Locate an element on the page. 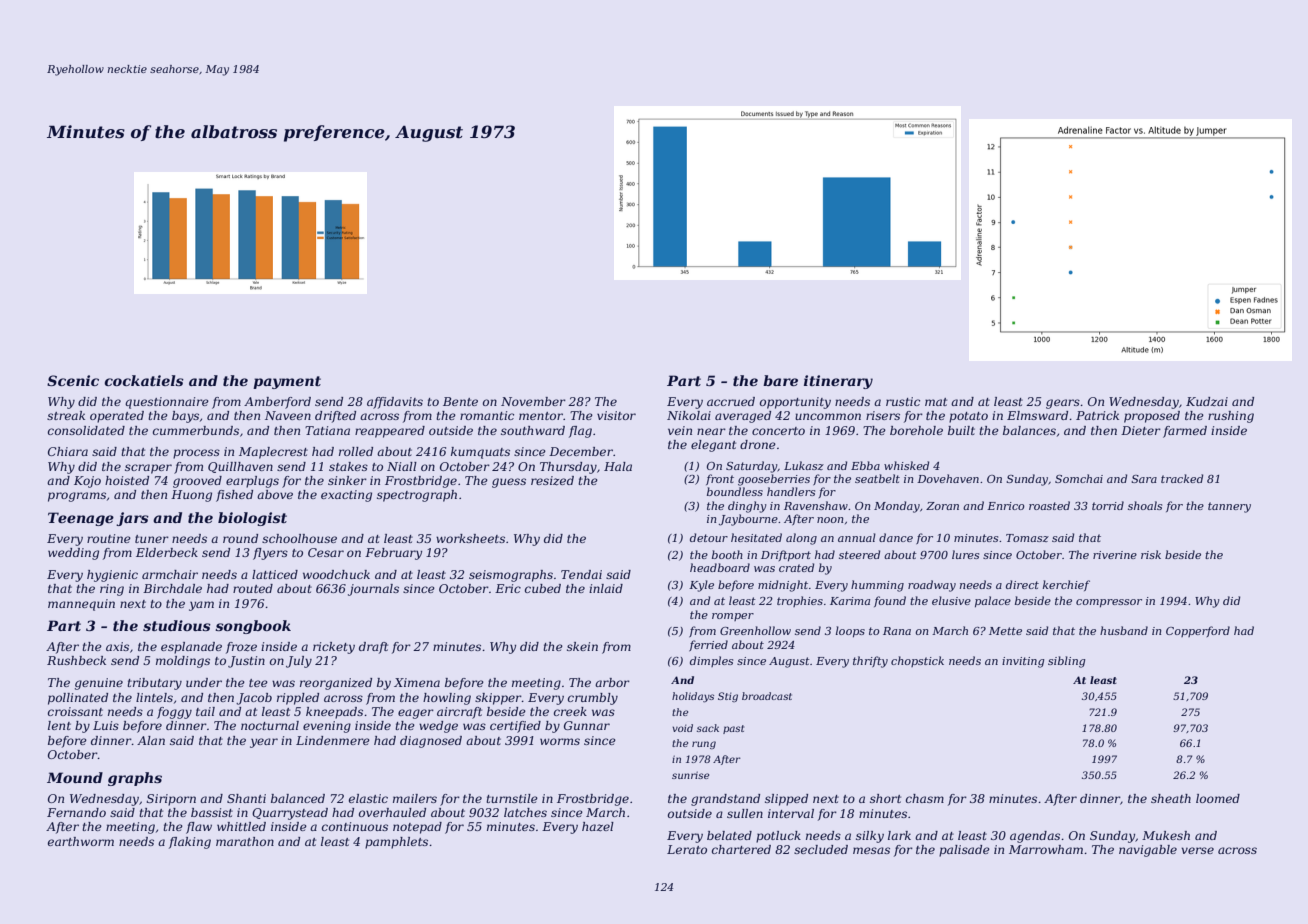 The width and height of the page is (1308, 924). Kudzai is located at coordinates (1207, 401).
